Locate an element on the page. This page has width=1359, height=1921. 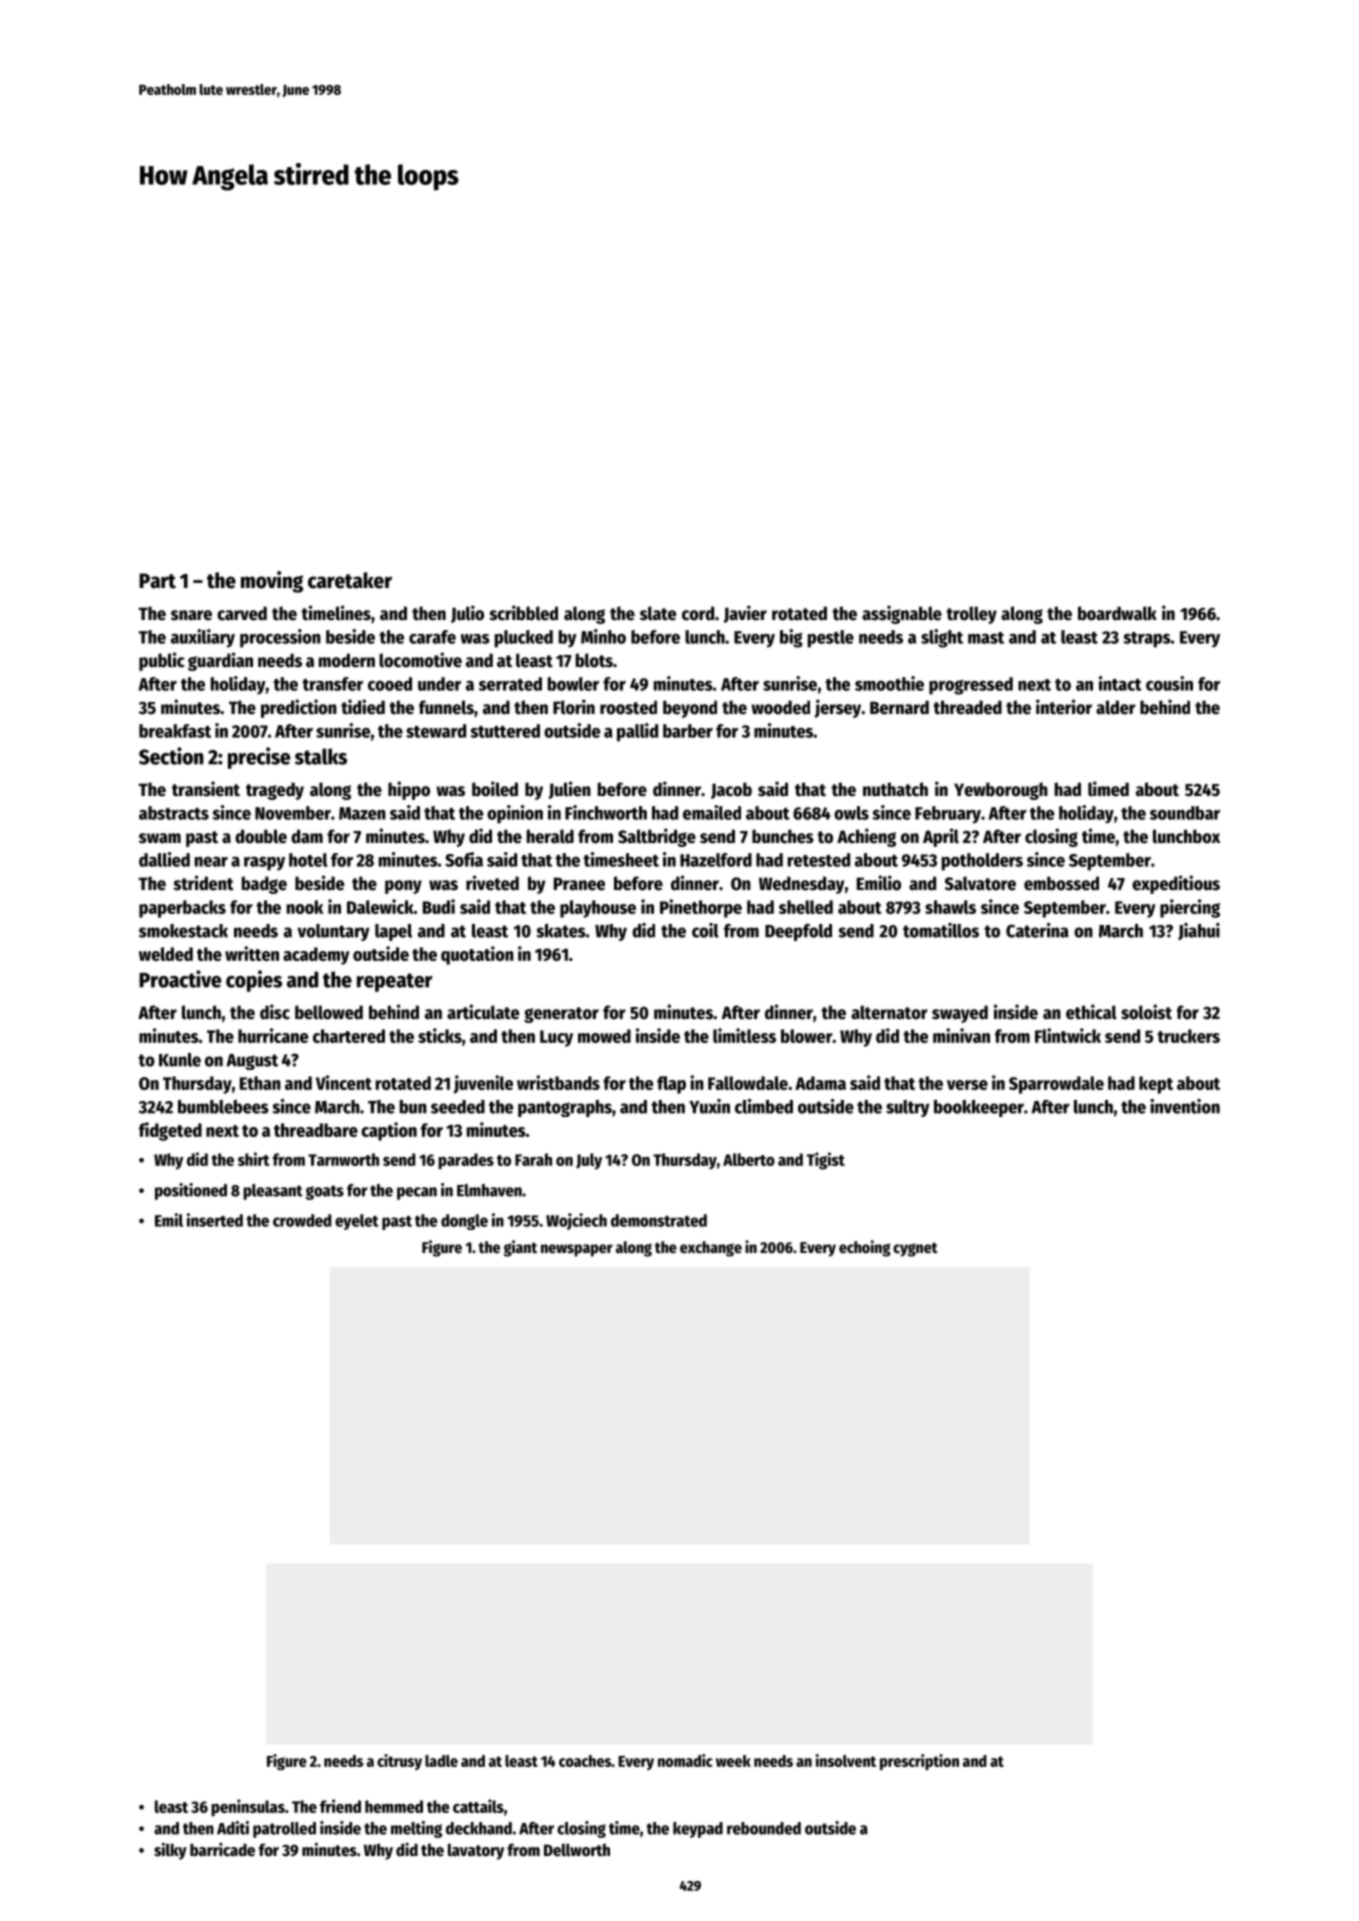
trolley is located at coordinates (971, 615).
